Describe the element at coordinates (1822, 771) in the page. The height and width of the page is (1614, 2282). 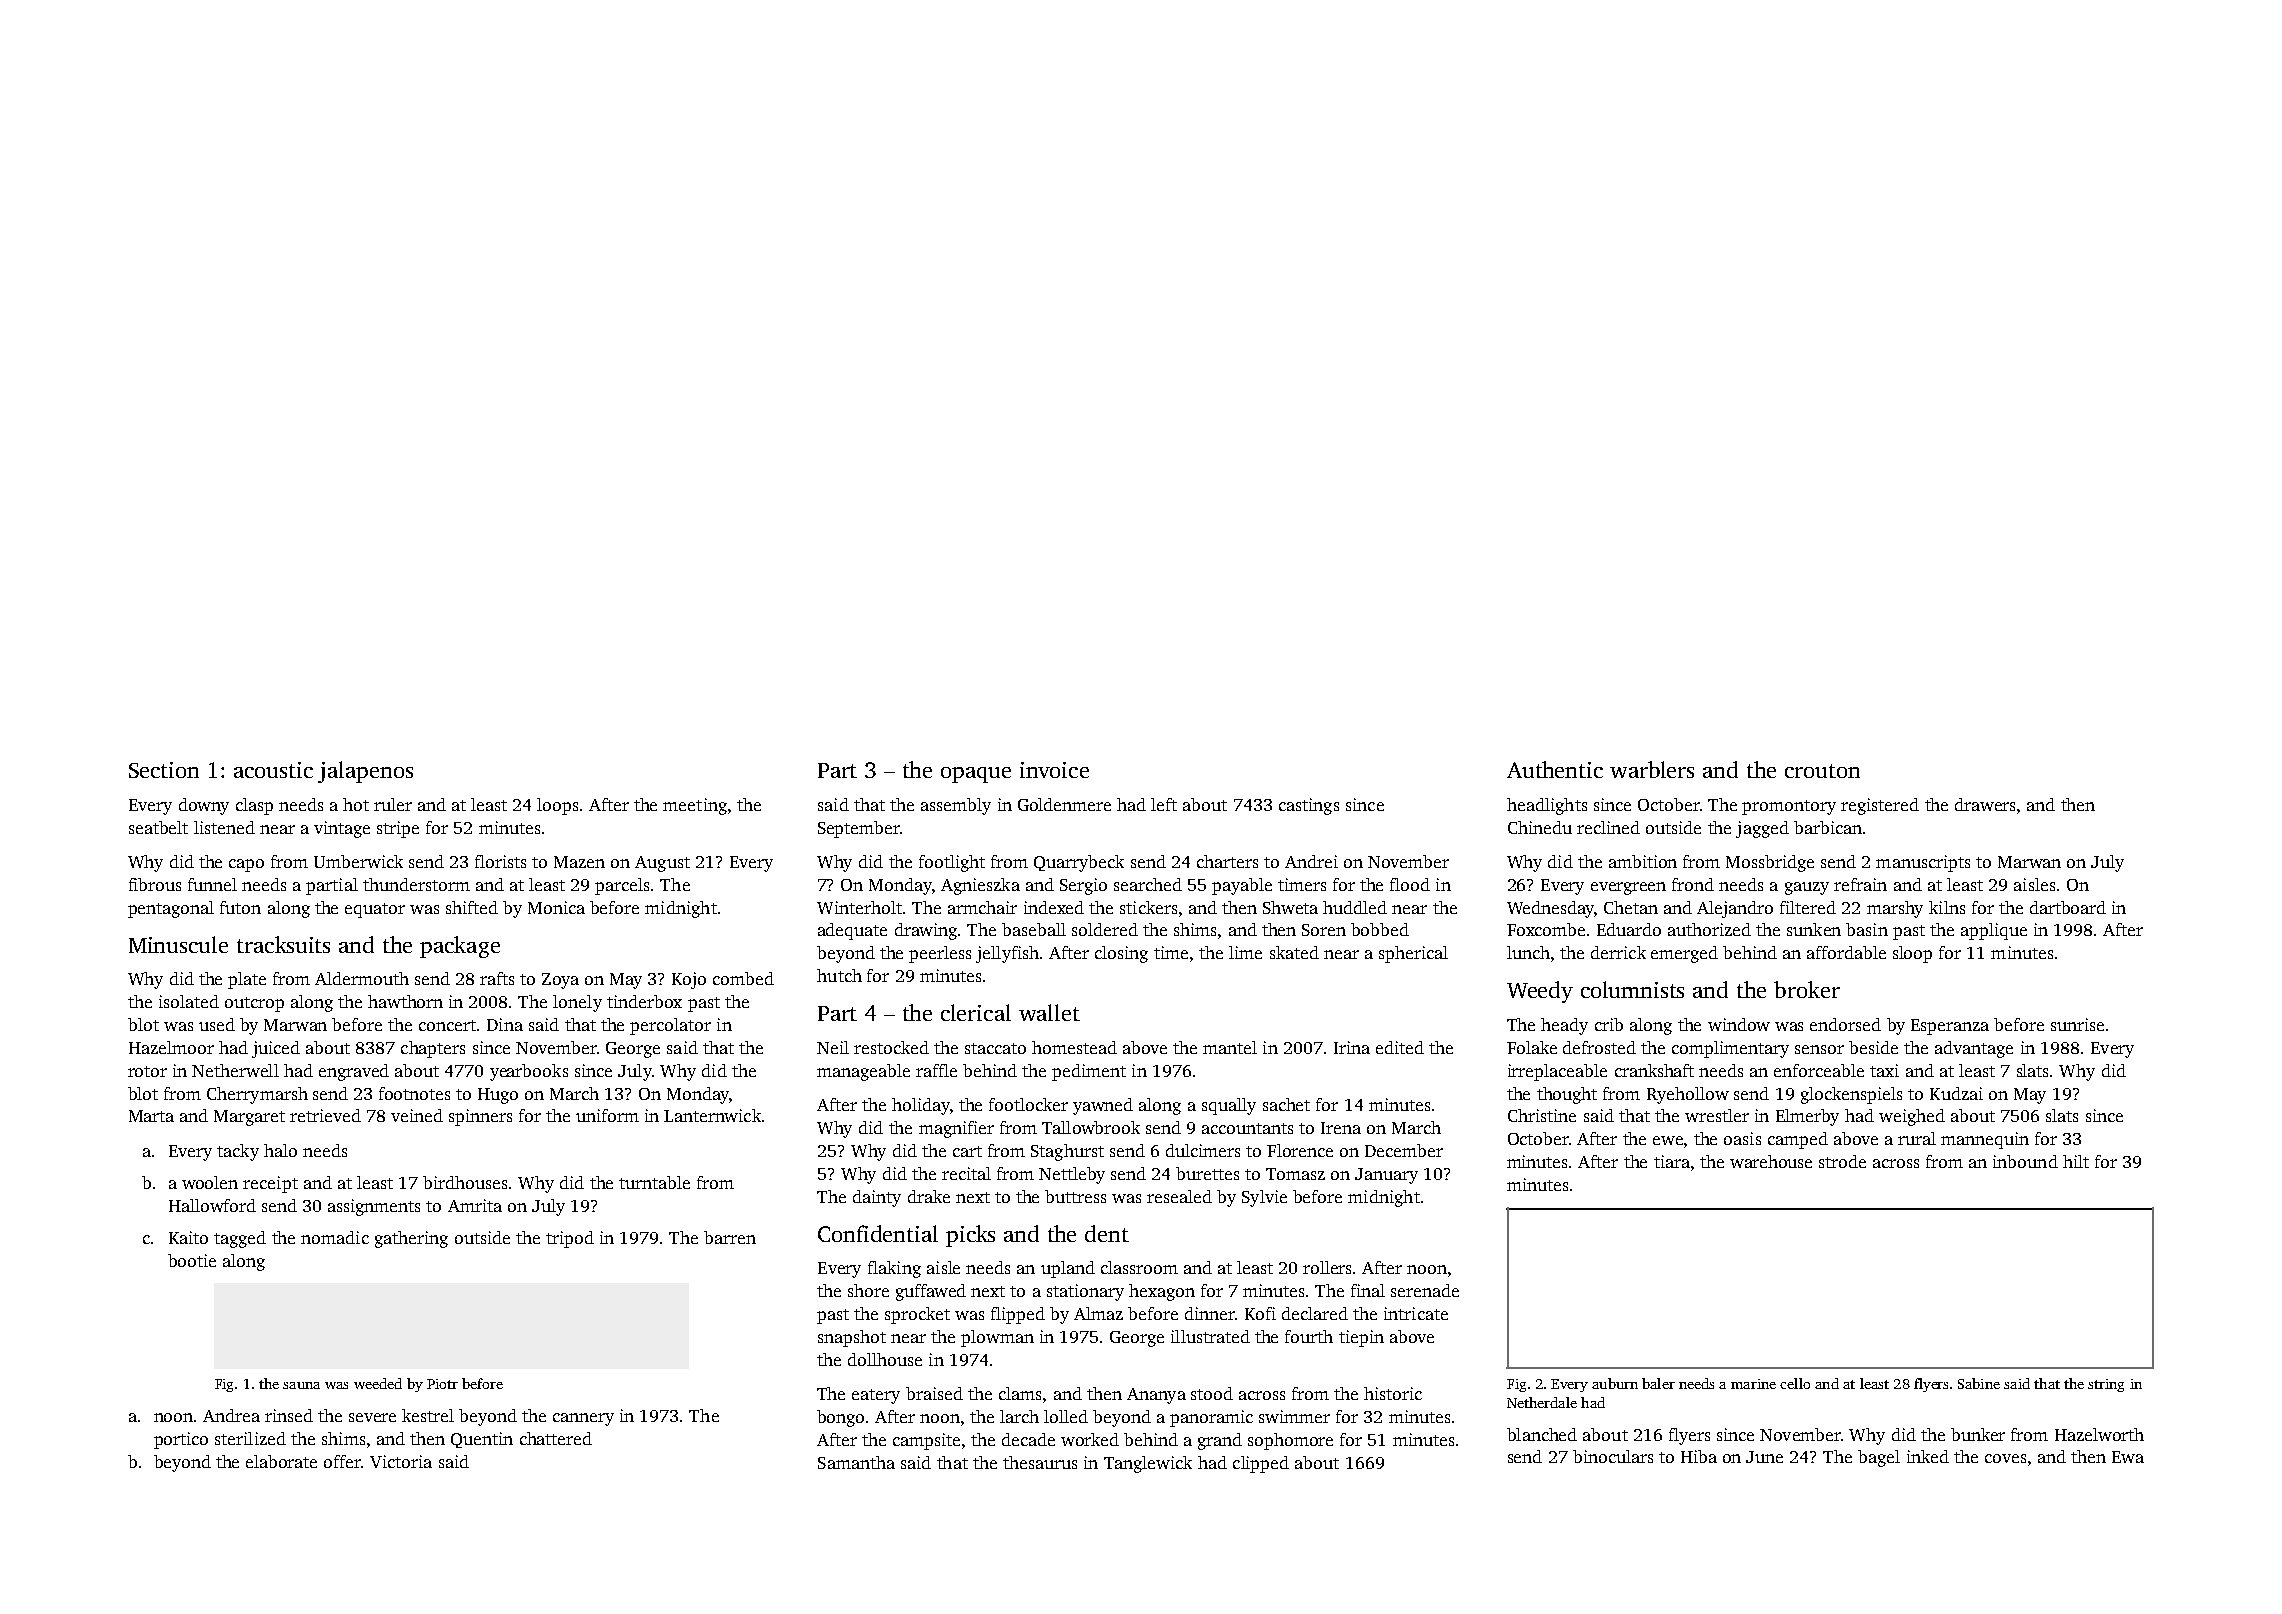
I see `crouton` at that location.
